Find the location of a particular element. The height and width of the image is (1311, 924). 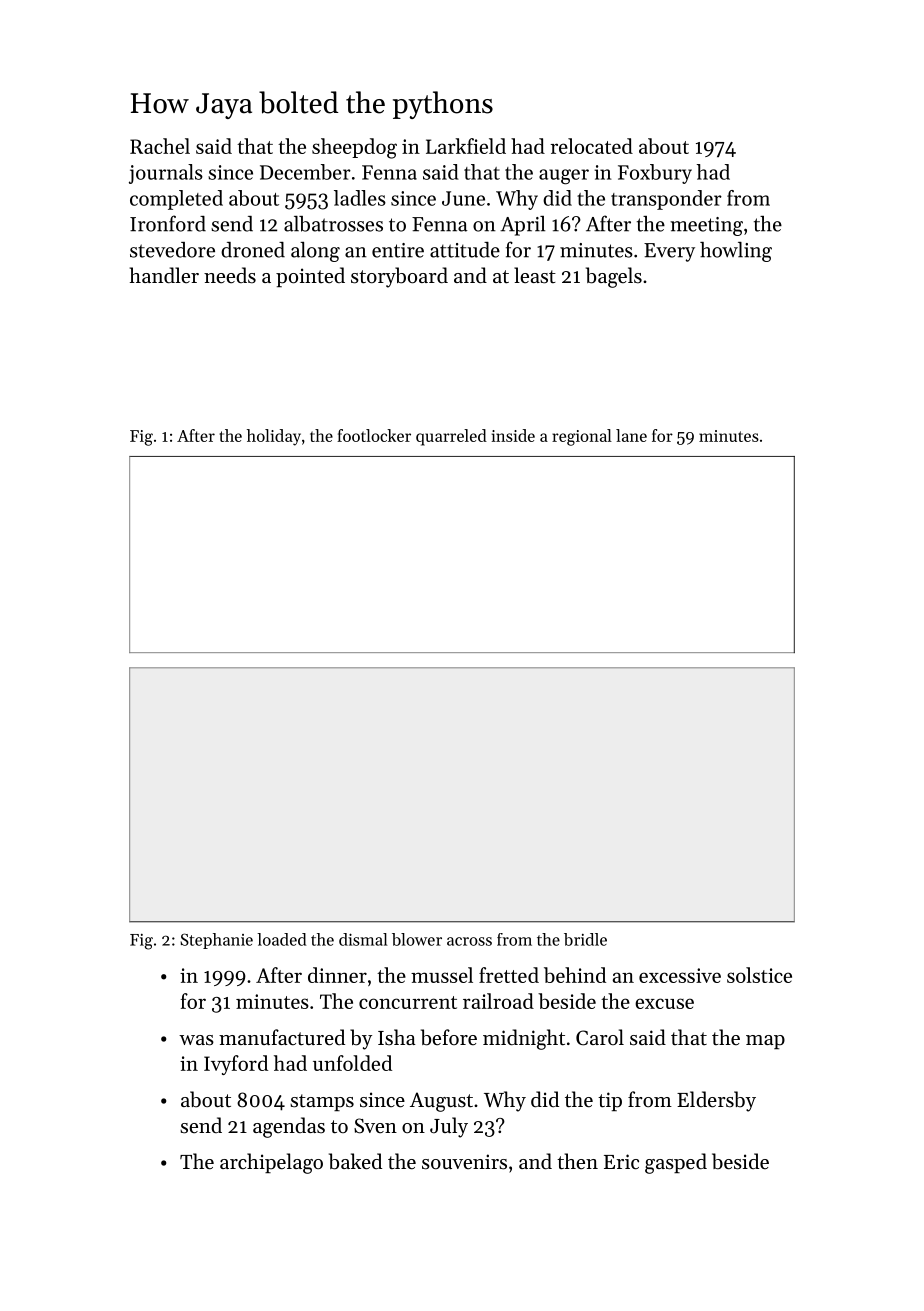

Stephanie is located at coordinates (216, 941).
